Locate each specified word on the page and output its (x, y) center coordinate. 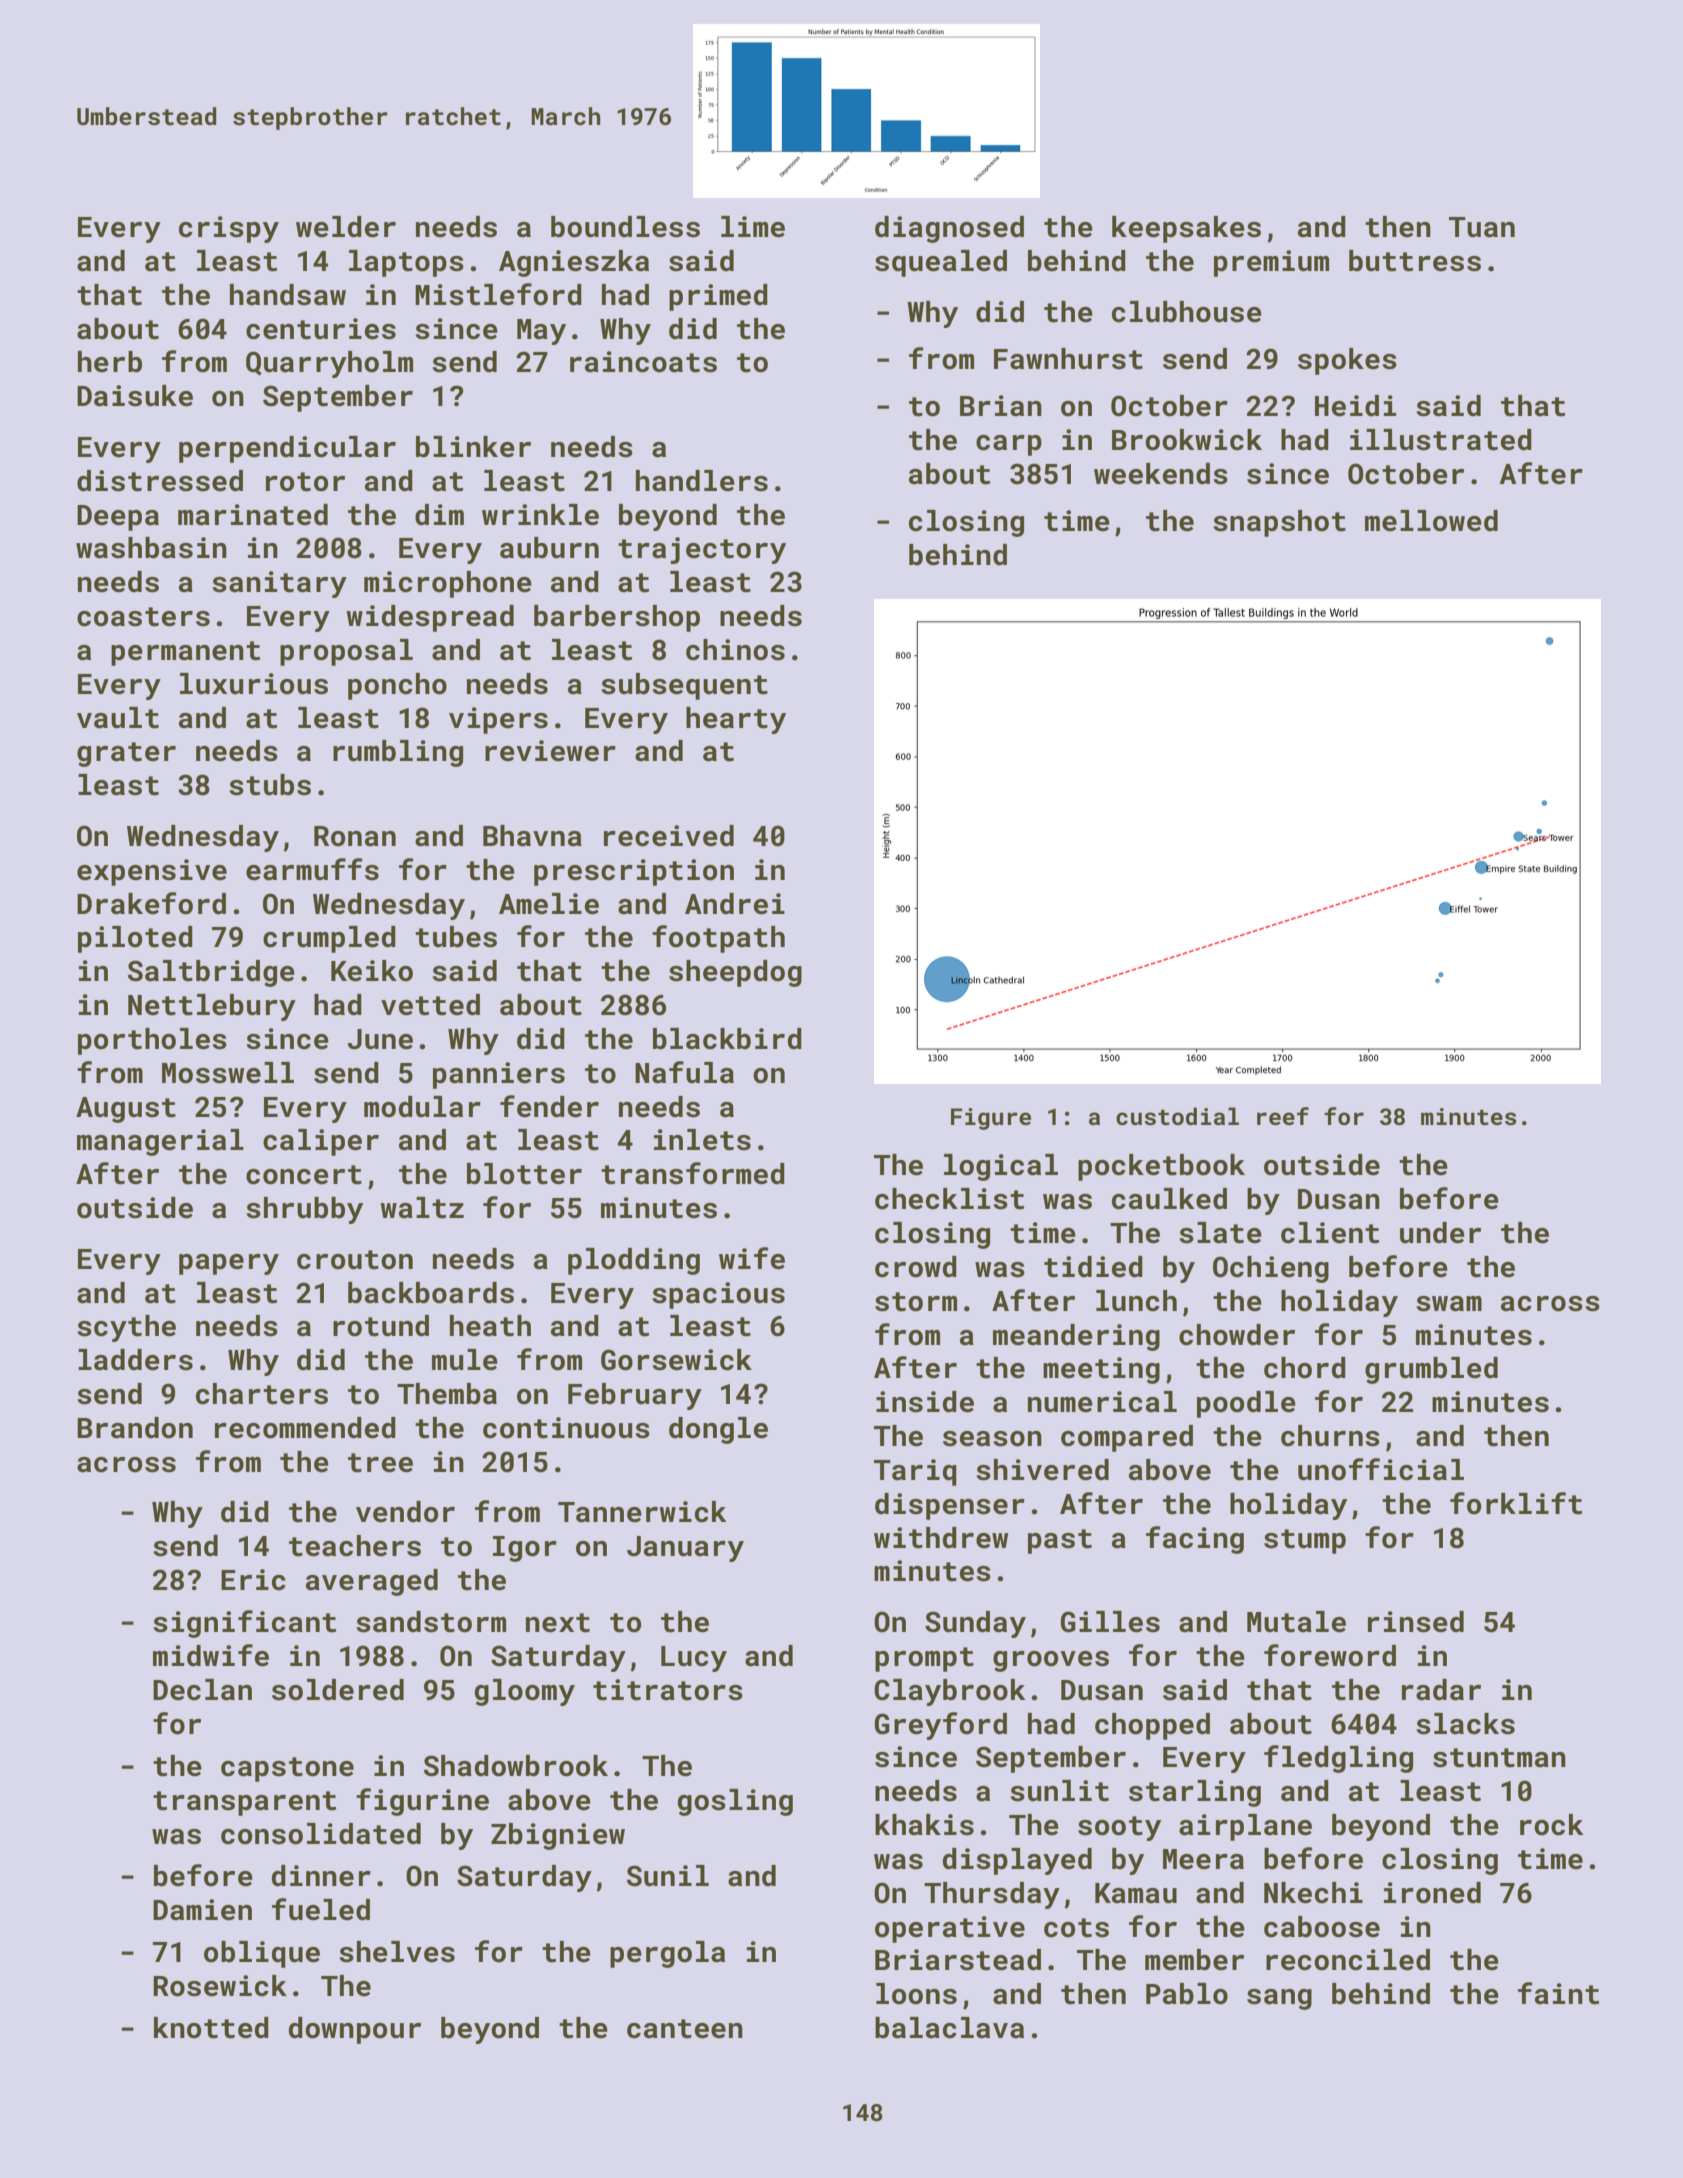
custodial (1177, 1116)
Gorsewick (676, 1360)
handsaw (288, 295)
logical (1001, 1167)
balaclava (949, 2028)
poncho (397, 686)
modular (422, 1107)
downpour (355, 2030)
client (1330, 1233)
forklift (1516, 1503)
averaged (372, 1582)
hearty (736, 720)
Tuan (1482, 227)
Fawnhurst (1068, 359)
